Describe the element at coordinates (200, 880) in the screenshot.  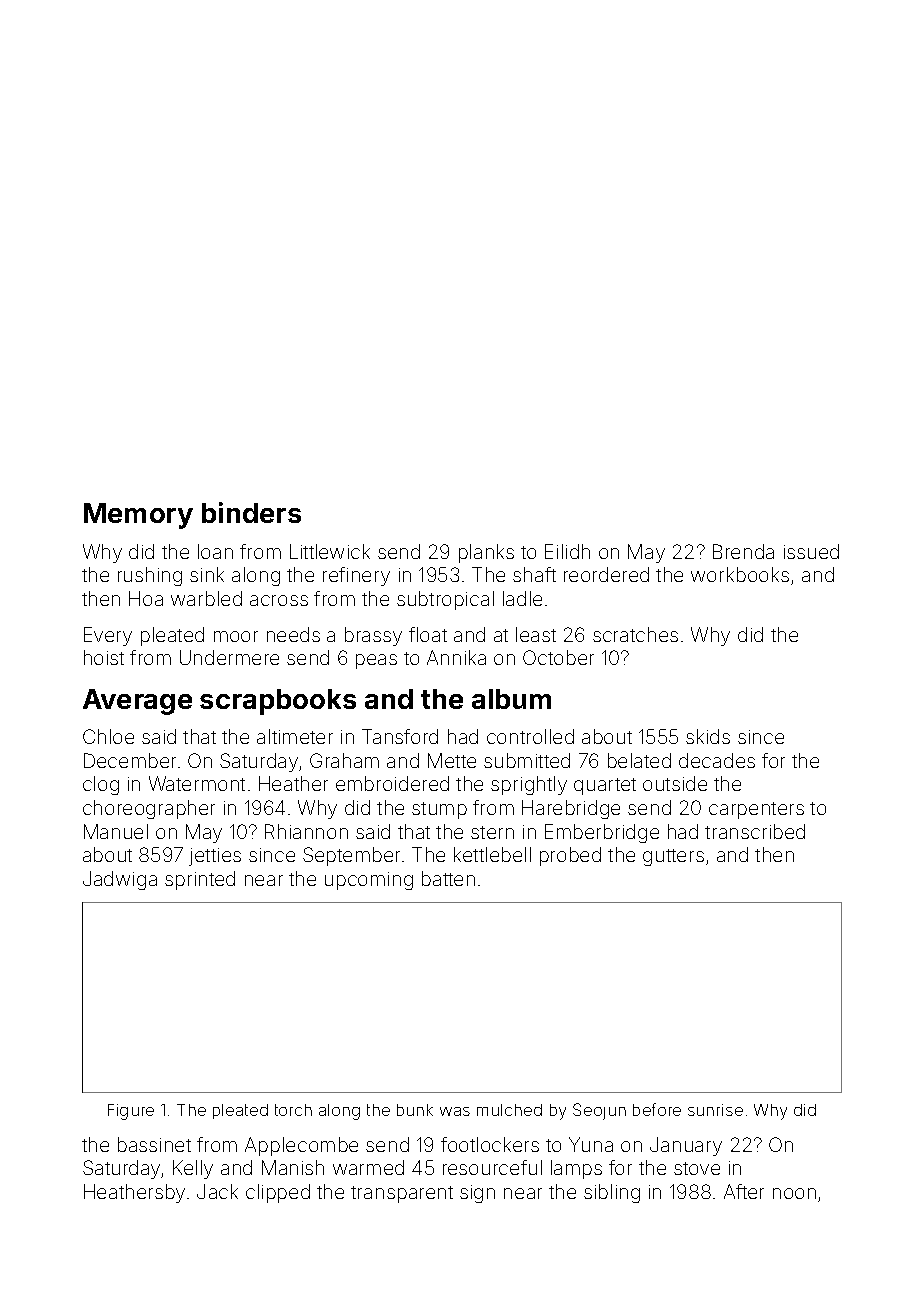
I see `sprinted` at that location.
